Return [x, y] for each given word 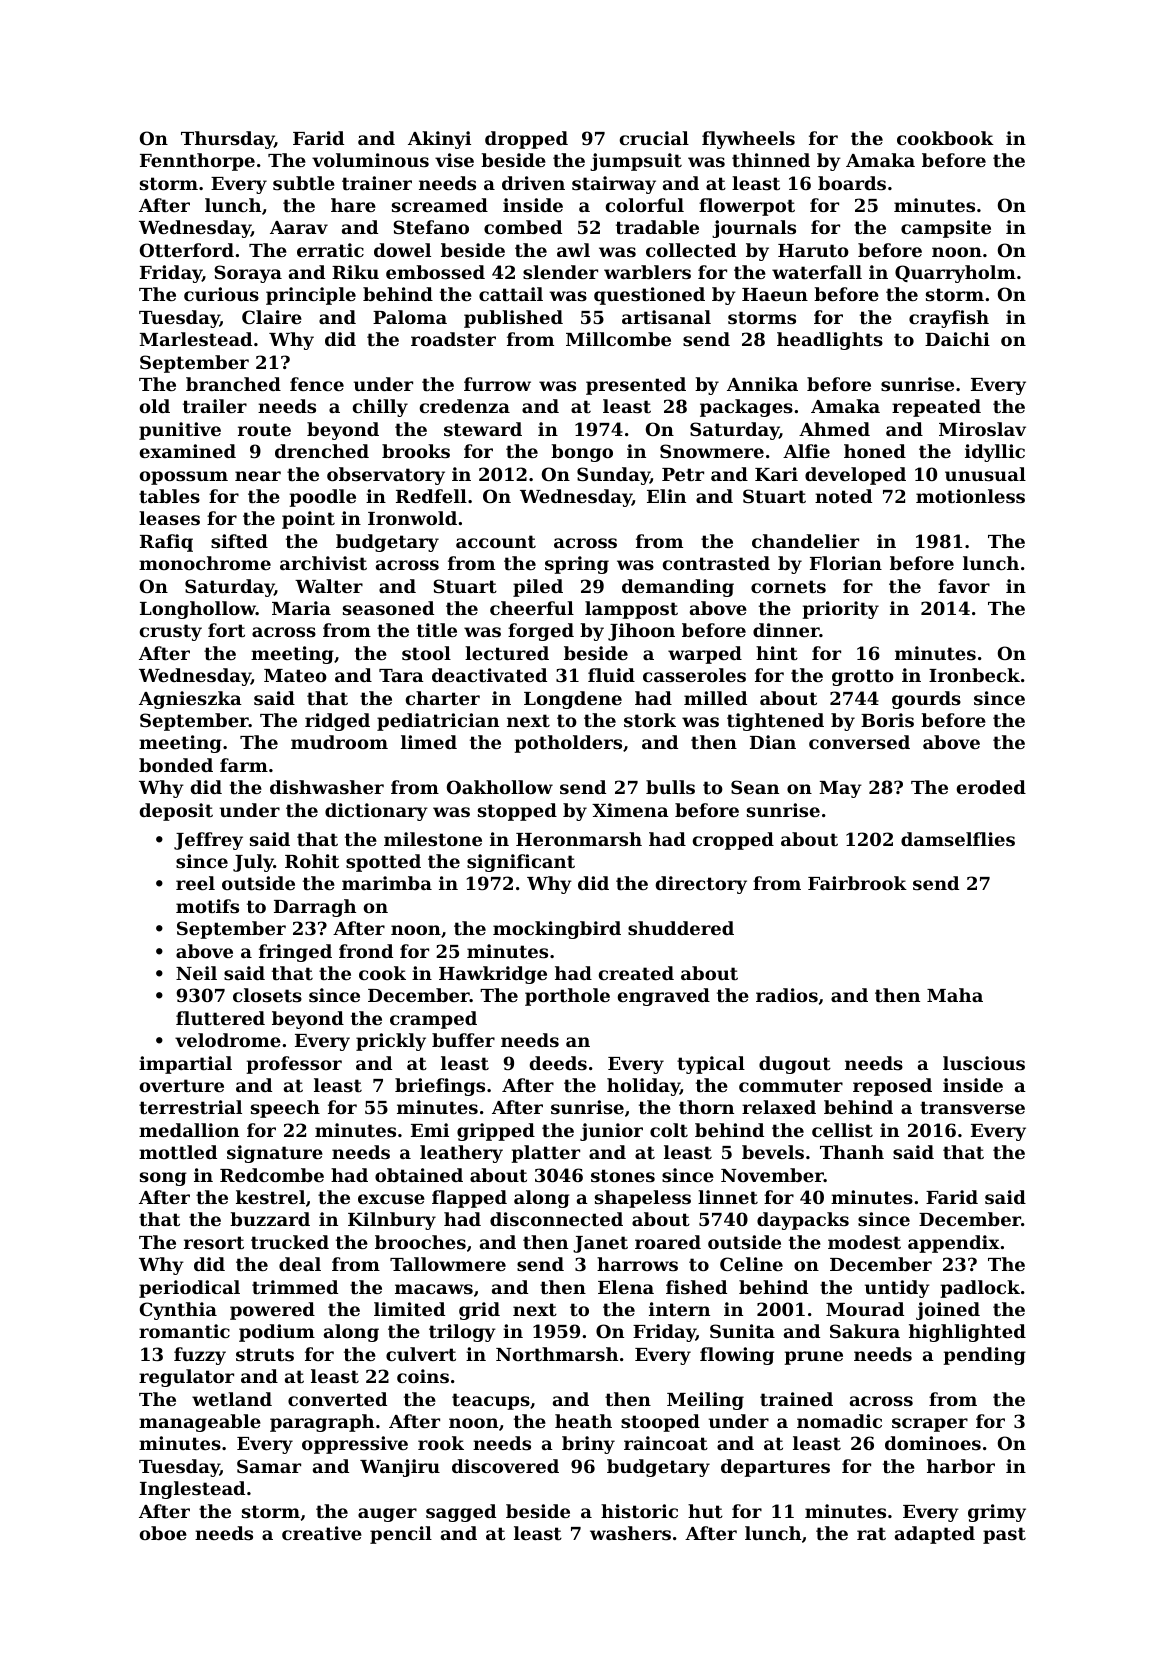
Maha [955, 995]
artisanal [666, 317]
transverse [972, 1107]
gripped [496, 1132]
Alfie [806, 451]
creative [322, 1533]
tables [169, 496]
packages [746, 408]
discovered [505, 1466]
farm [244, 765]
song [163, 1179]
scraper [930, 1425]
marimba [387, 883]
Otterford [187, 250]
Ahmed [834, 429]
